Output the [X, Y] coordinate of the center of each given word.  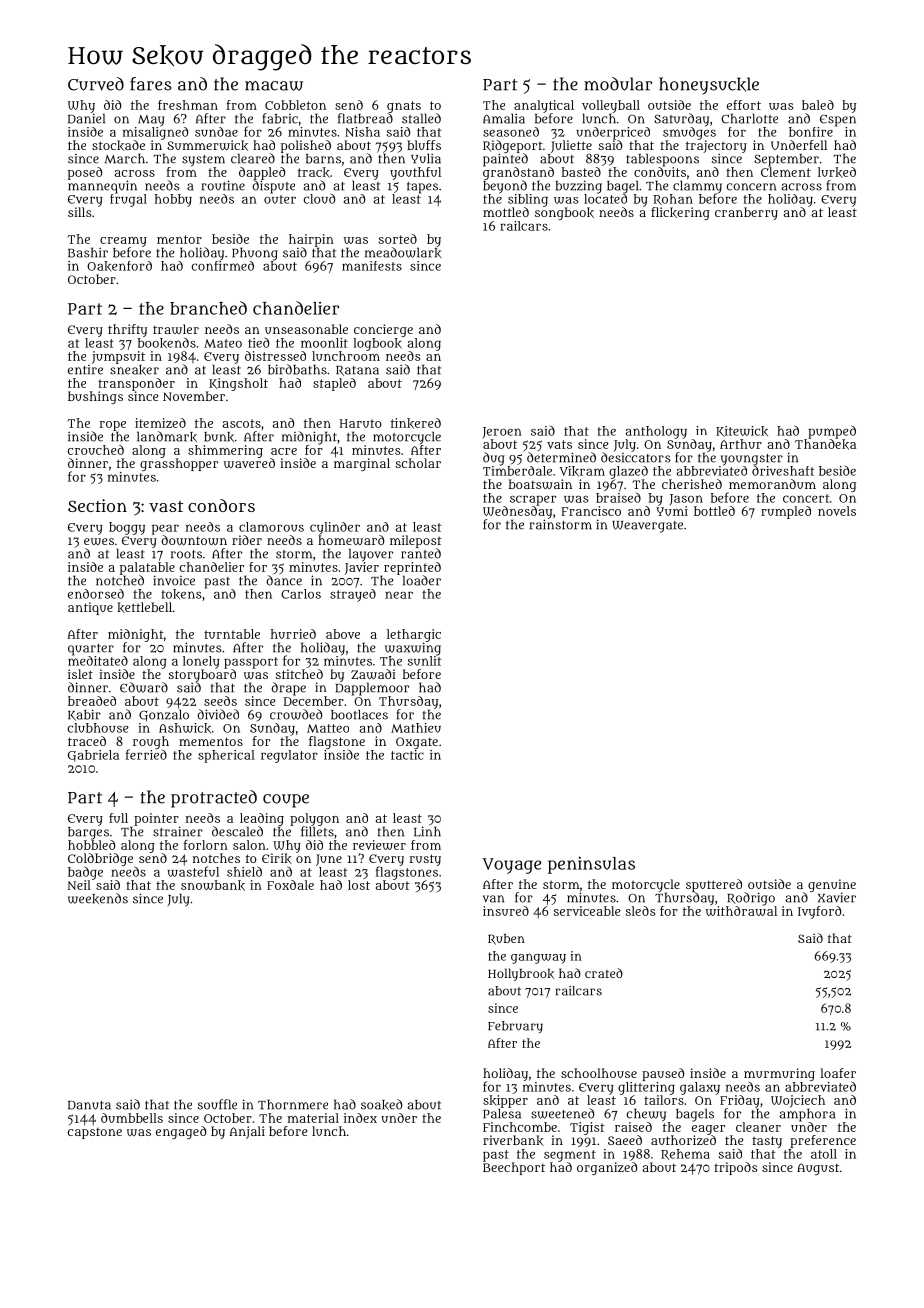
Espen [838, 120]
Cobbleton [295, 105]
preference [823, 1141]
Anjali [247, 1132]
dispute [273, 187]
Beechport [514, 1168]
